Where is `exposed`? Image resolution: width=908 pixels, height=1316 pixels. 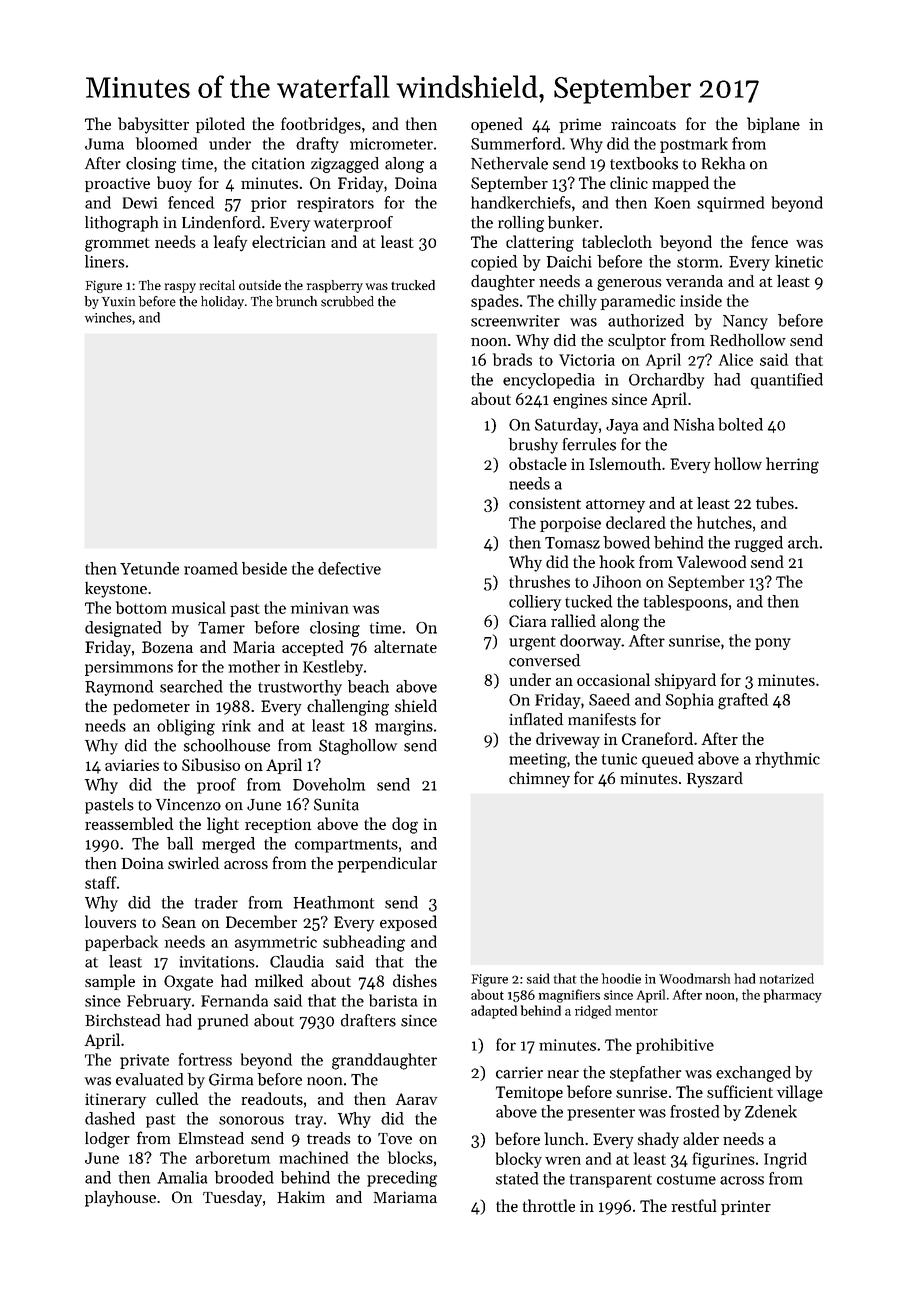
exposed is located at coordinates (408, 923).
